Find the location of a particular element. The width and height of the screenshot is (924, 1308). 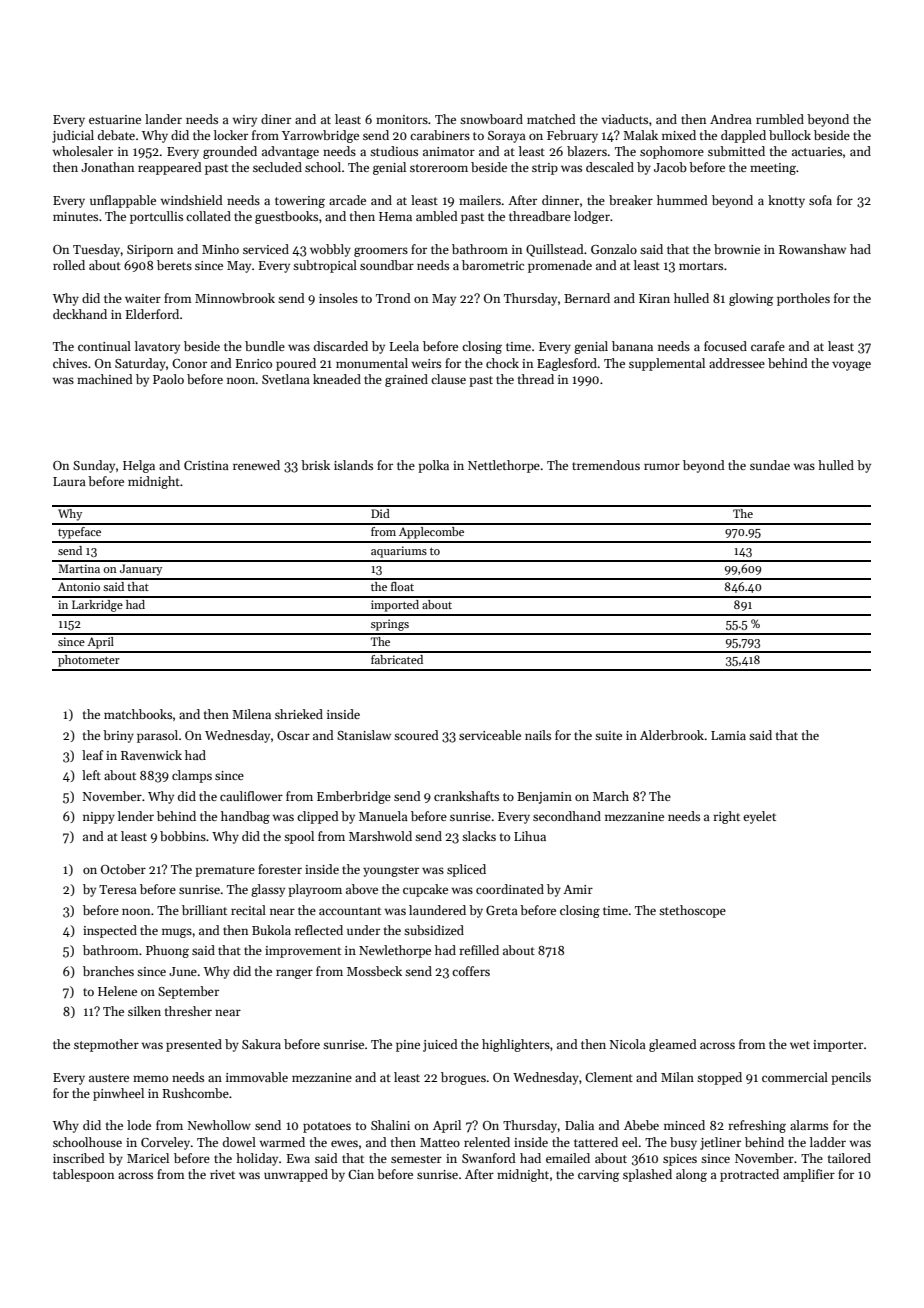

protracted is located at coordinates (749, 1175).
